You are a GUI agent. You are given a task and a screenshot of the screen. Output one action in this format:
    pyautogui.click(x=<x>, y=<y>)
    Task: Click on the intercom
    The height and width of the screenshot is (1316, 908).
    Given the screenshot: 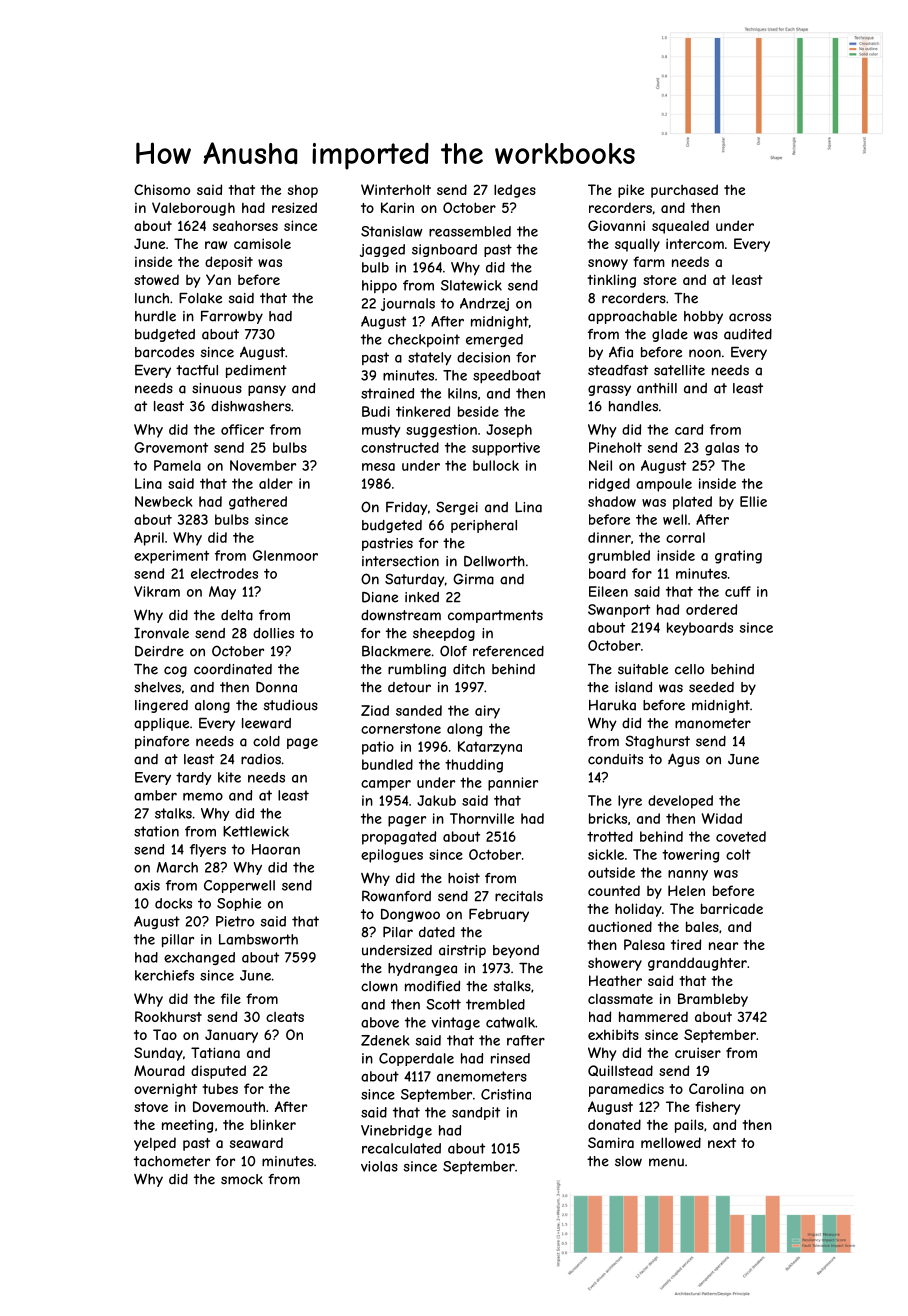 What is the action you would take?
    pyautogui.click(x=695, y=243)
